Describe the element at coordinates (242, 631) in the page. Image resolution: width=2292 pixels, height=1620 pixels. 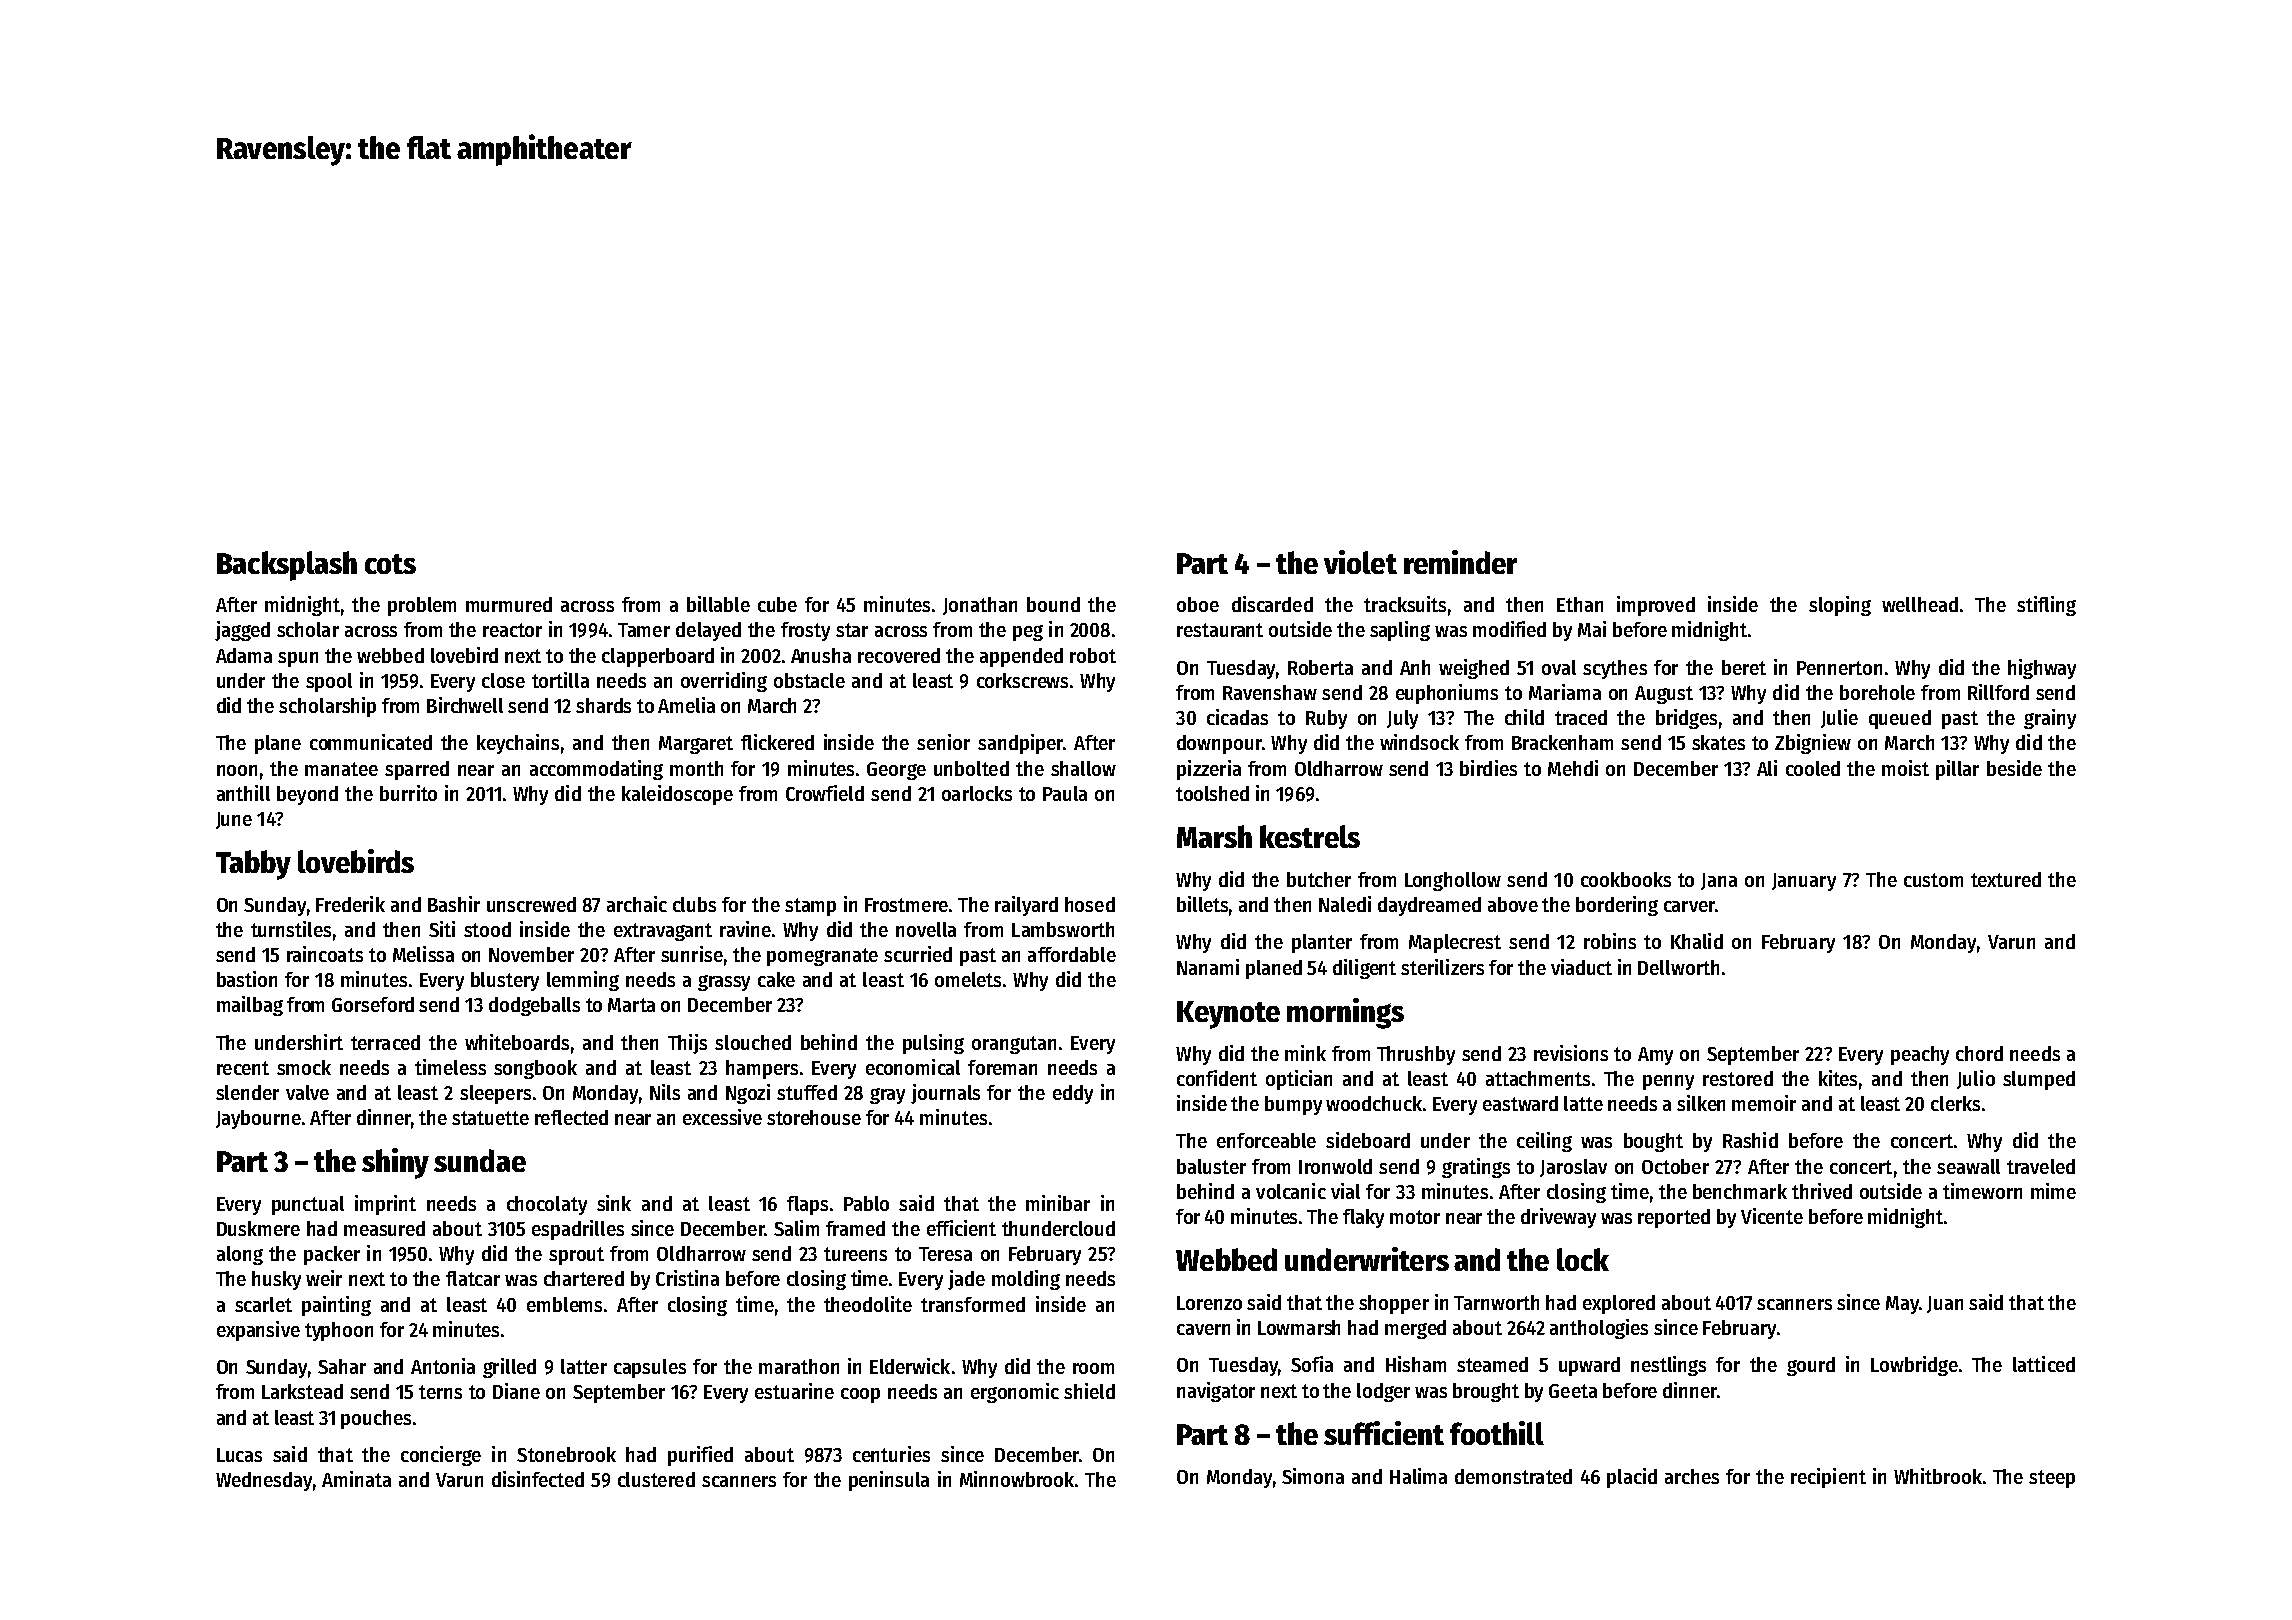
I see `jagged` at that location.
